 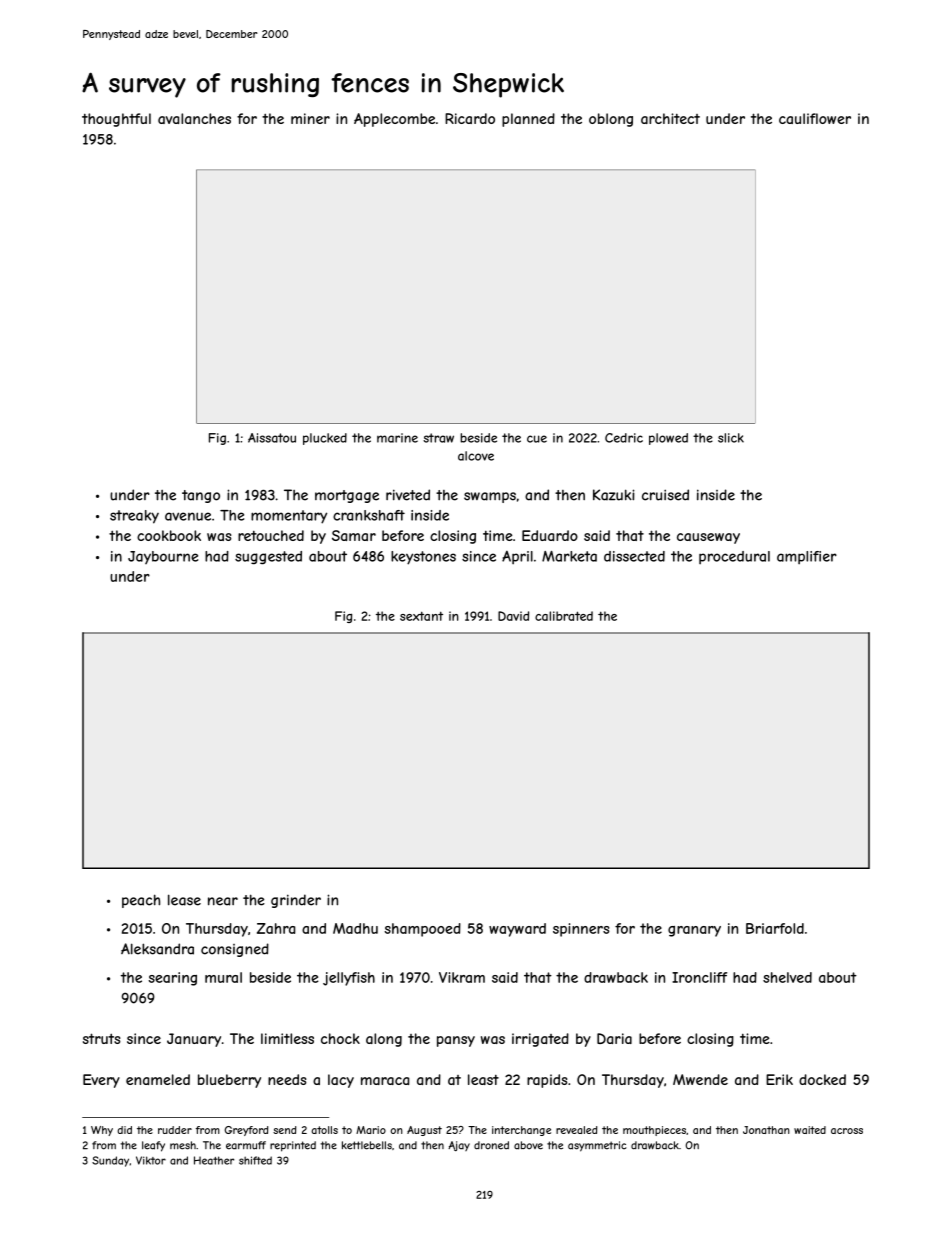 What do you see at coordinates (163, 557) in the document?
I see `Jaybourne` at bounding box center [163, 557].
